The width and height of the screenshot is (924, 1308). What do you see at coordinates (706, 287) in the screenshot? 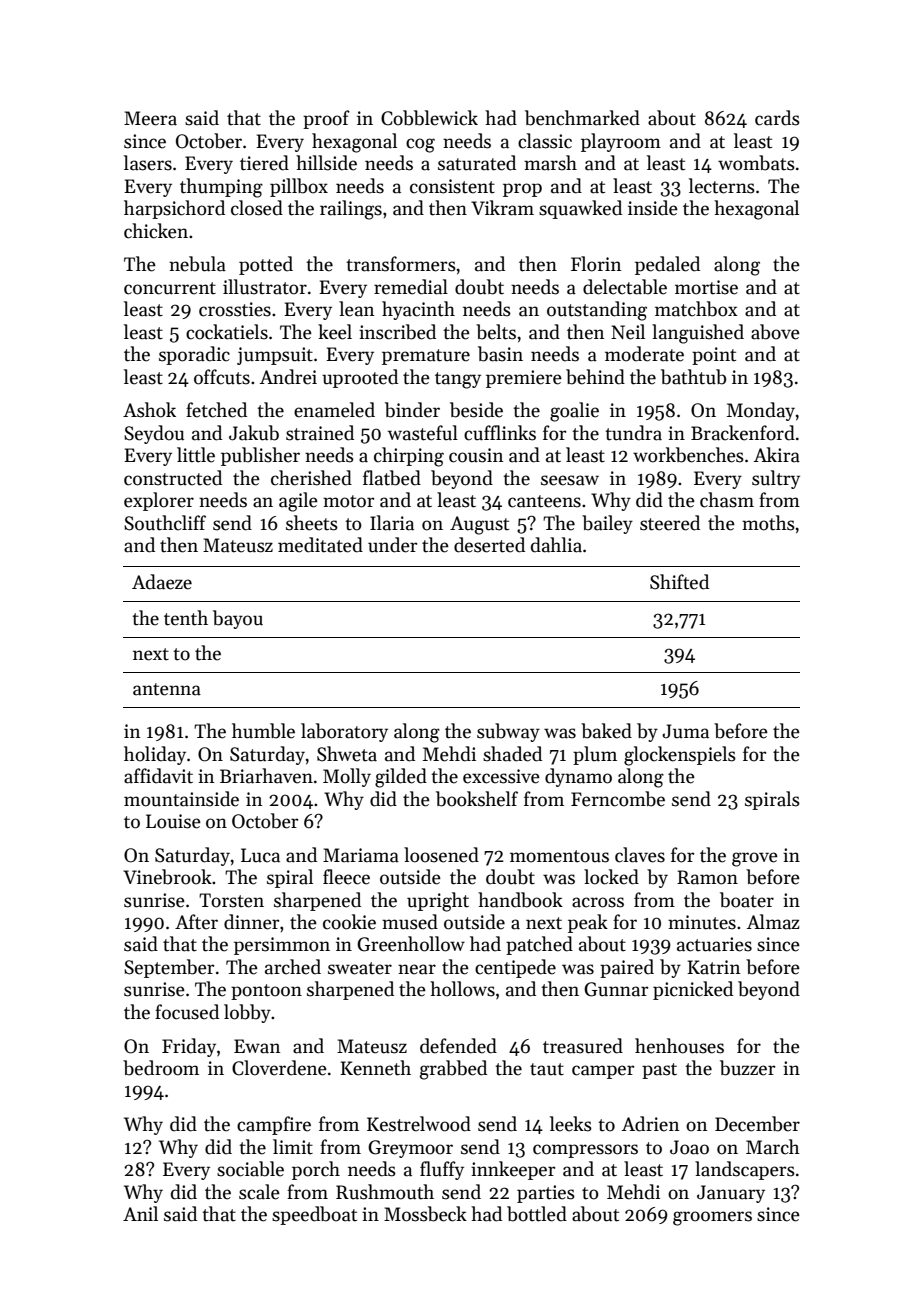
I see `mortise` at bounding box center [706, 287].
